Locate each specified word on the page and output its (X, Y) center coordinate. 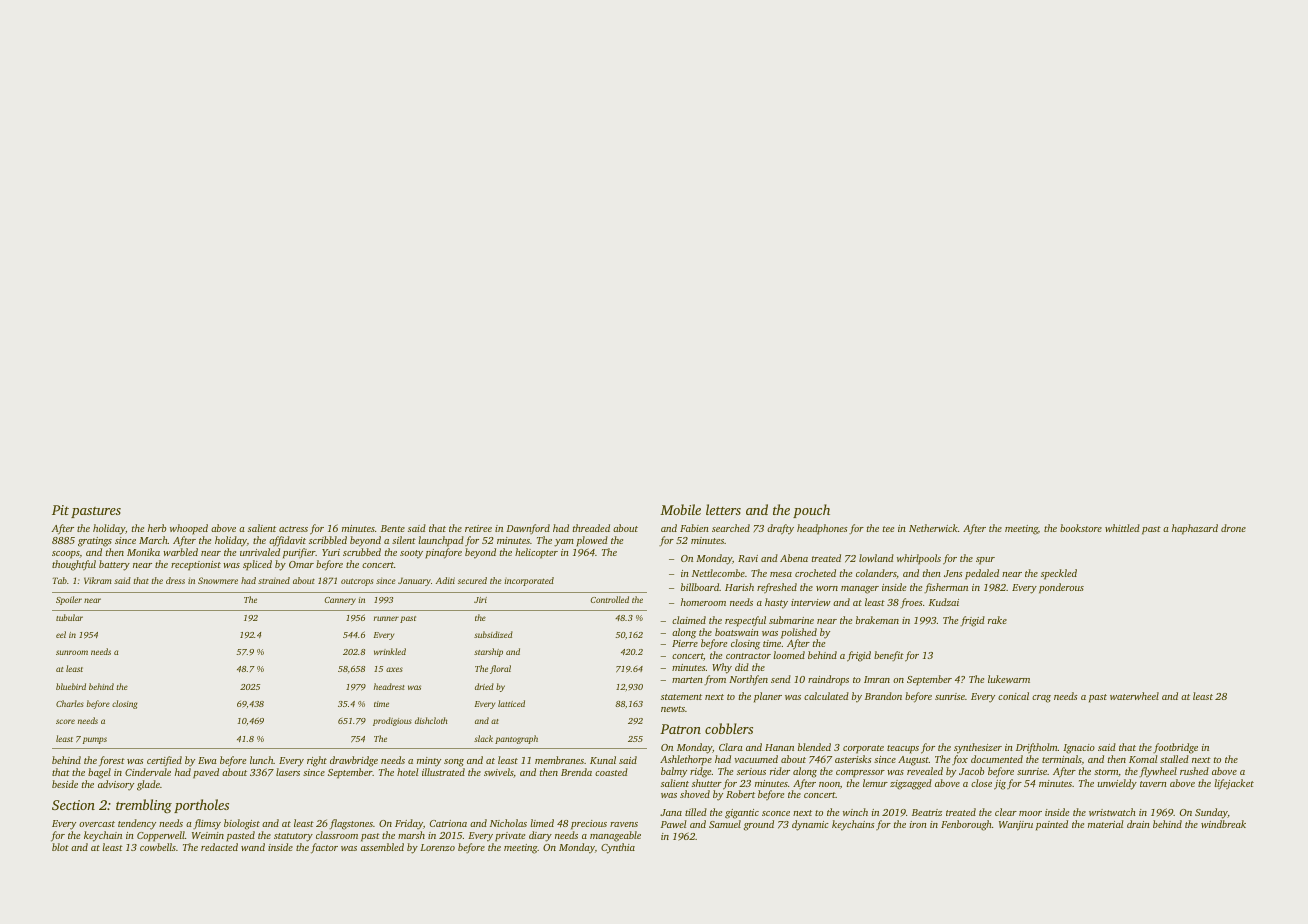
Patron (680, 729)
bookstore (1081, 528)
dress (175, 580)
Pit (60, 510)
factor (324, 848)
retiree (478, 528)
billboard (700, 587)
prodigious (392, 721)
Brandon (883, 696)
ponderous (1061, 588)
